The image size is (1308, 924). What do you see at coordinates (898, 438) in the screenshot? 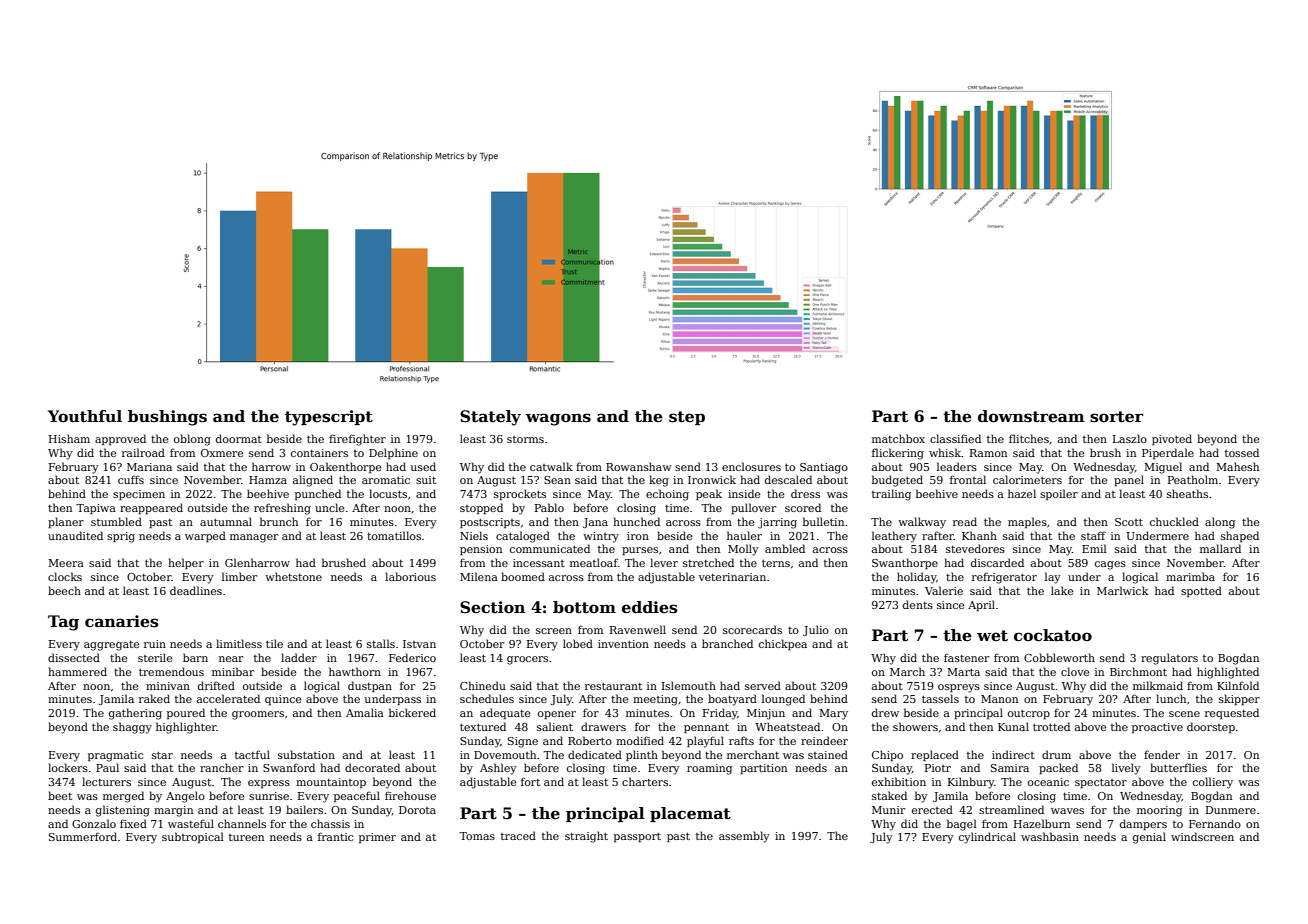
I see `matchbox` at bounding box center [898, 438].
